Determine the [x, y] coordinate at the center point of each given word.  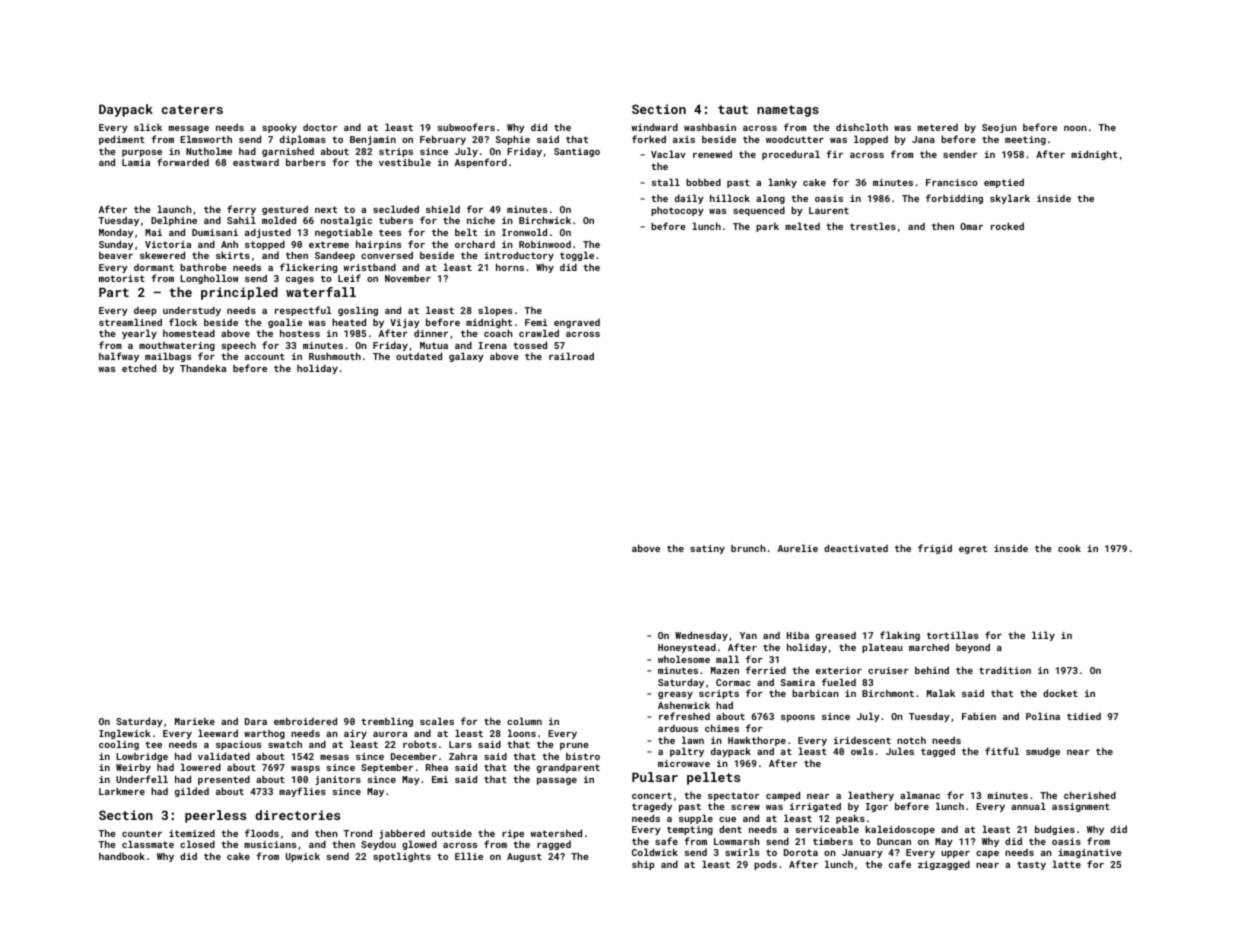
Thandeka [203, 368]
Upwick [303, 857]
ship [643, 865]
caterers [192, 109]
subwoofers [466, 127]
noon [1075, 128]
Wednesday [701, 636]
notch [911, 740]
